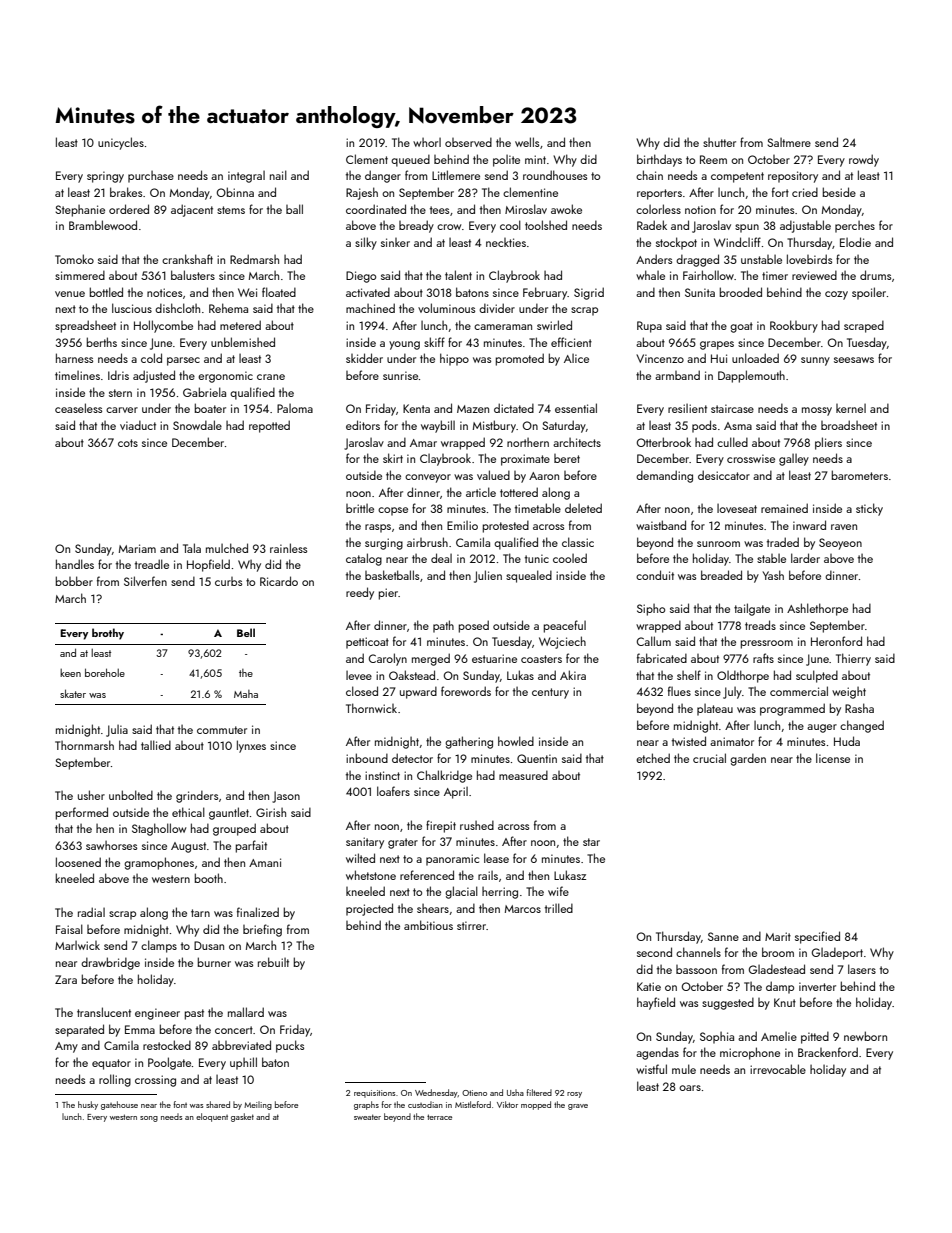 The image size is (952, 1233). Describe the element at coordinates (126, 192) in the screenshot. I see `brakes` at that location.
